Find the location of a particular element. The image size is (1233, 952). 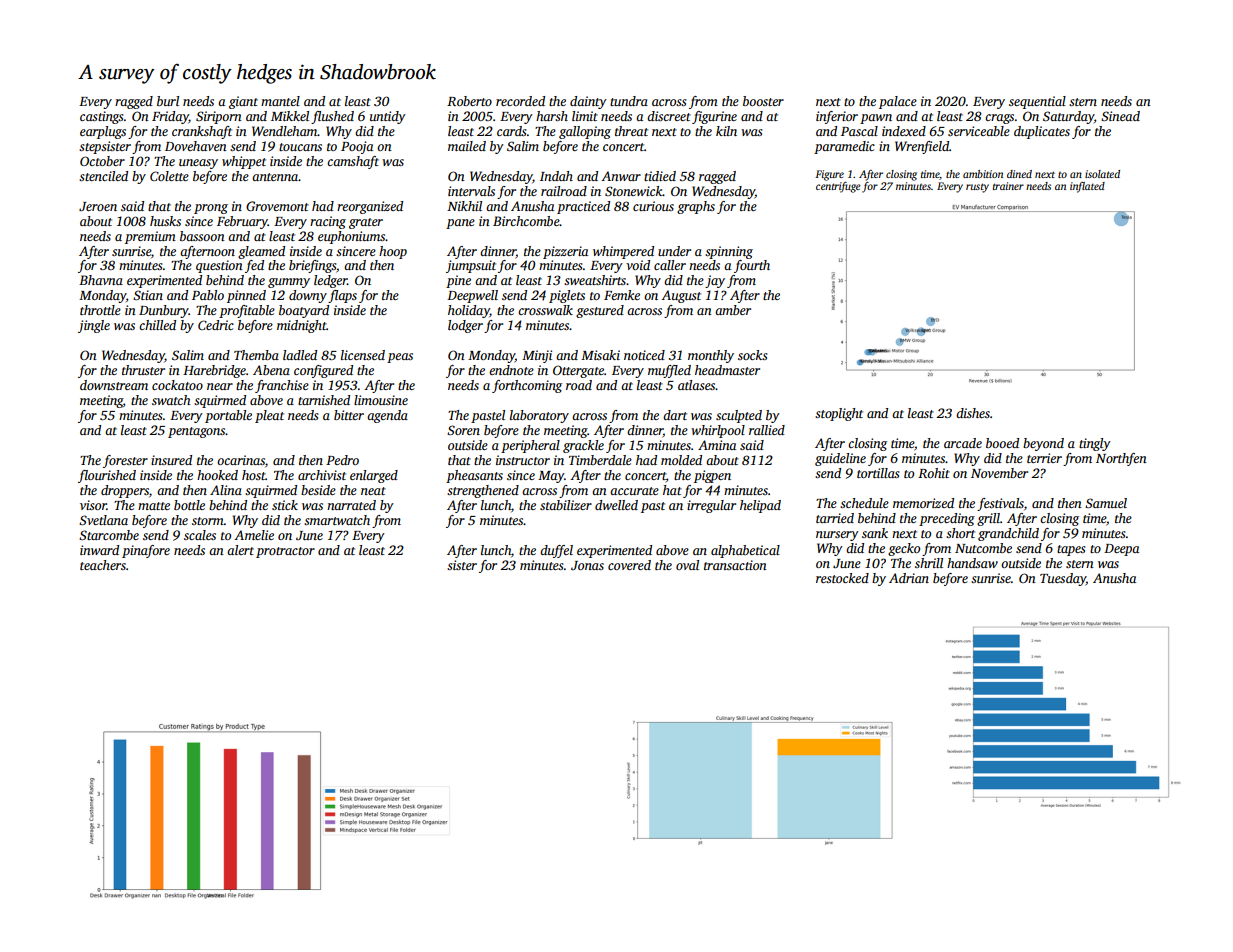

pentagons is located at coordinates (196, 432).
